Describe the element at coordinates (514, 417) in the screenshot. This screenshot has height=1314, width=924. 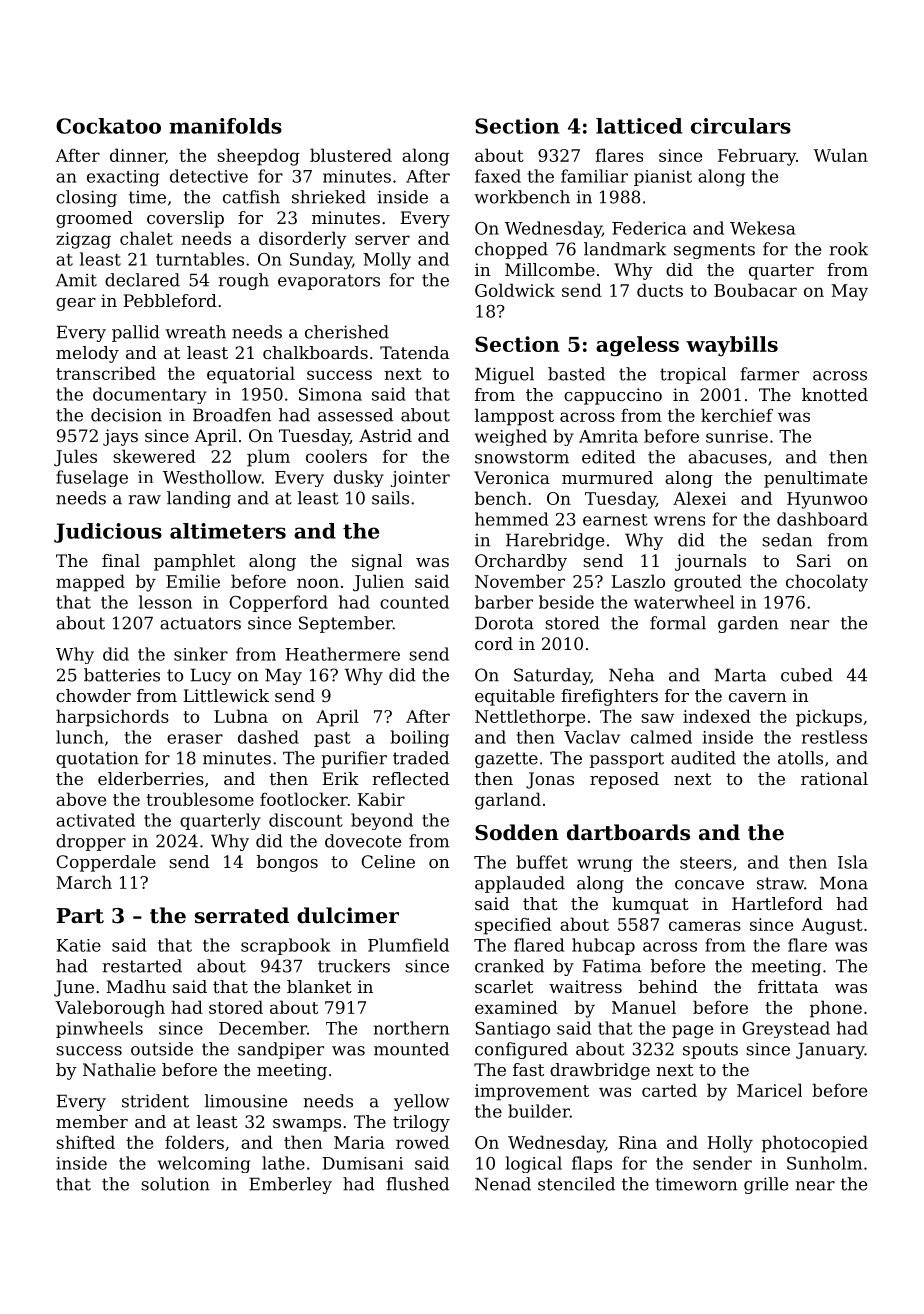
I see `lamppost` at that location.
